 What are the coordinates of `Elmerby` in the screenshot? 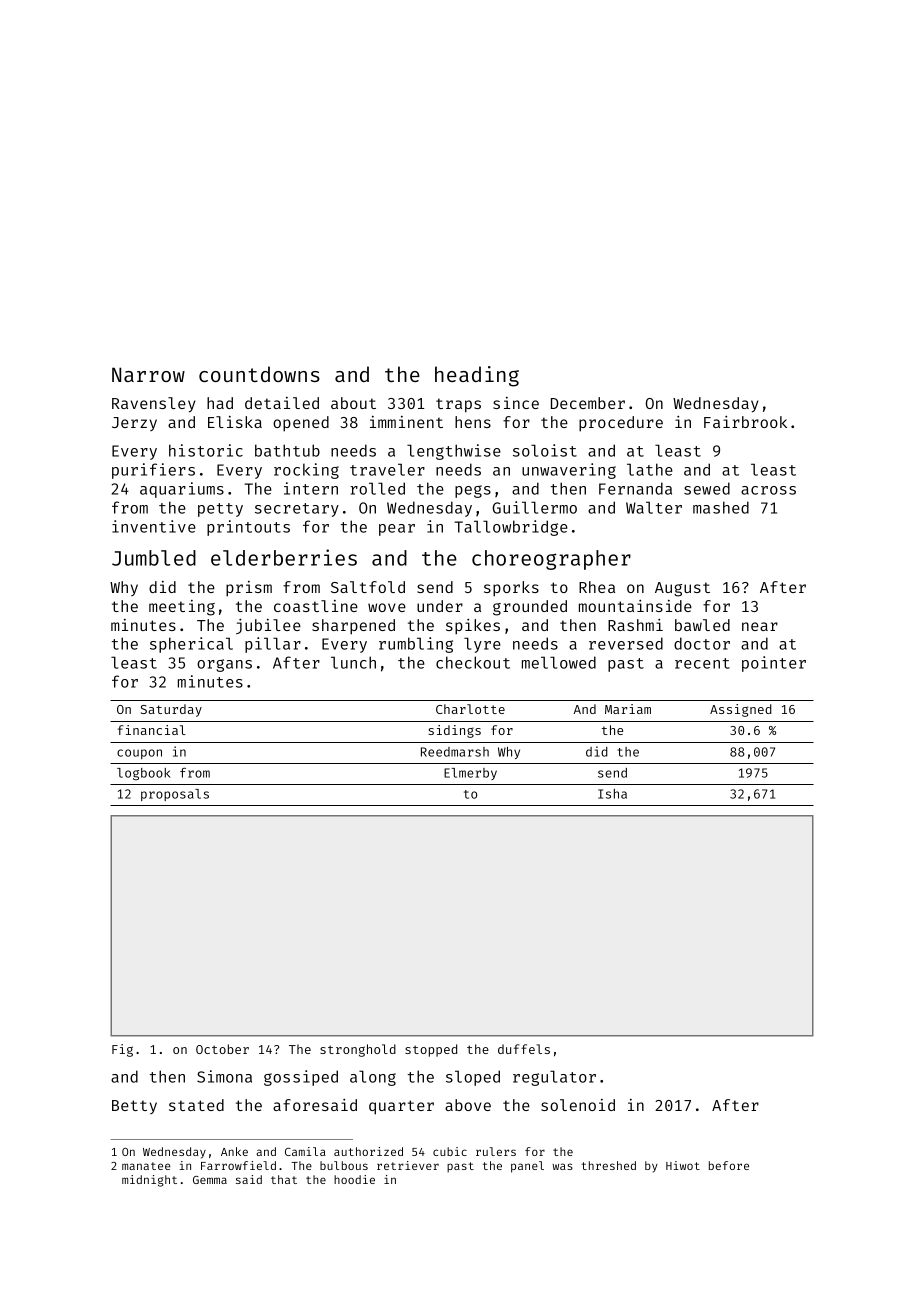 It's located at (470, 774).
